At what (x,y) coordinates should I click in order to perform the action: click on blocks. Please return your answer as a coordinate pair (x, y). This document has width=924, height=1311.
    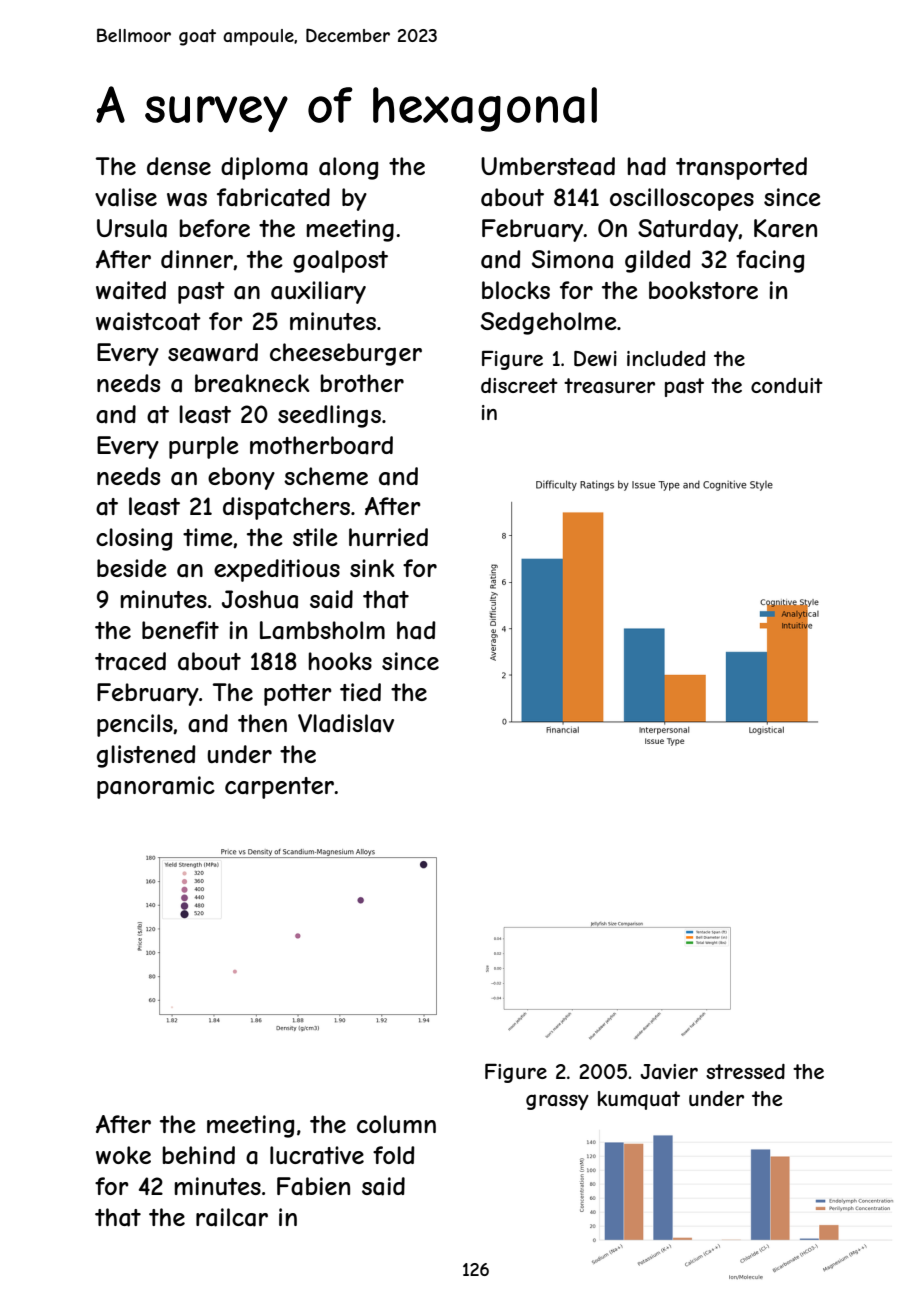
    Looking at the image, I should click on (516, 290).
